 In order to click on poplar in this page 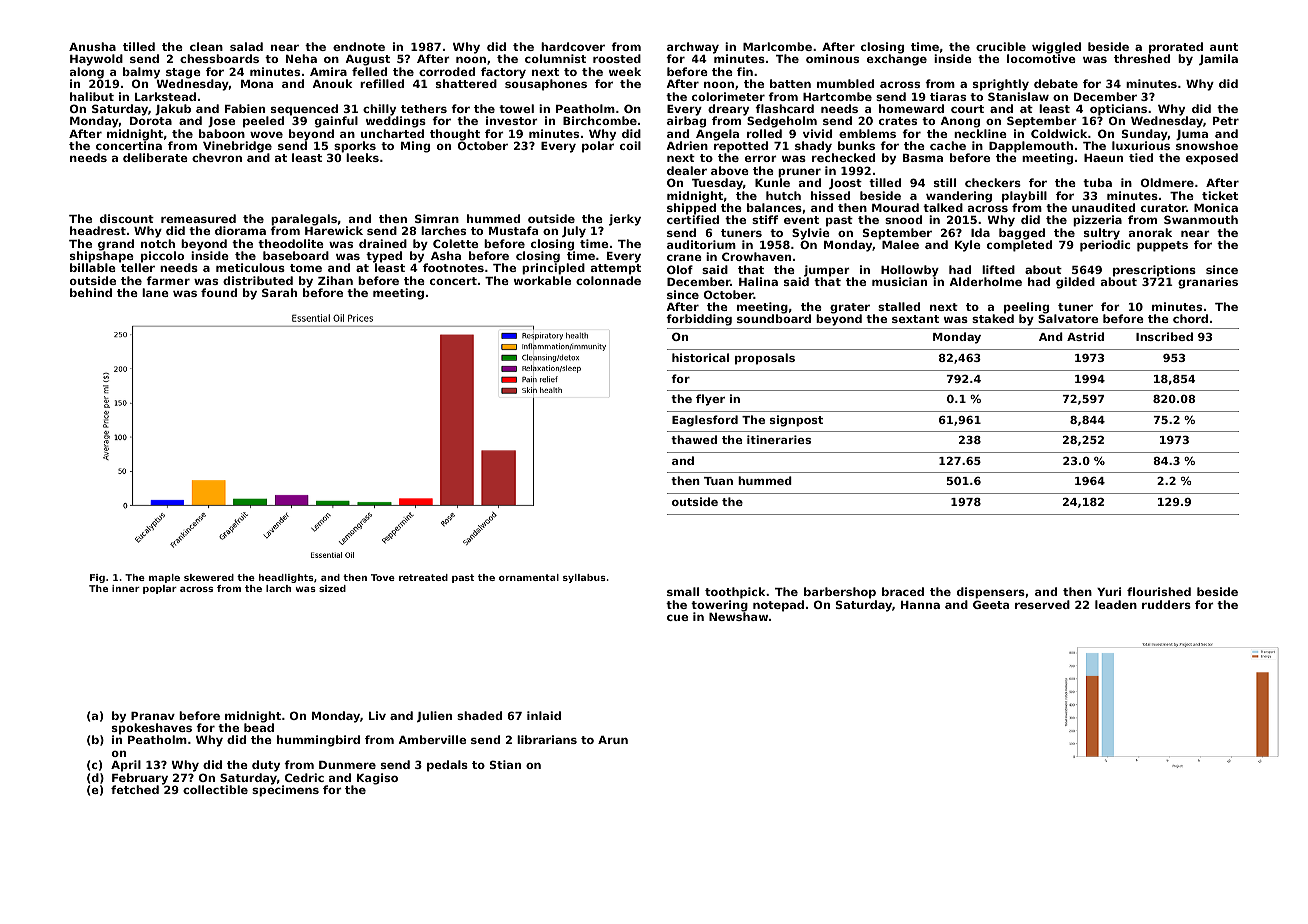, I will do `click(160, 589)`.
